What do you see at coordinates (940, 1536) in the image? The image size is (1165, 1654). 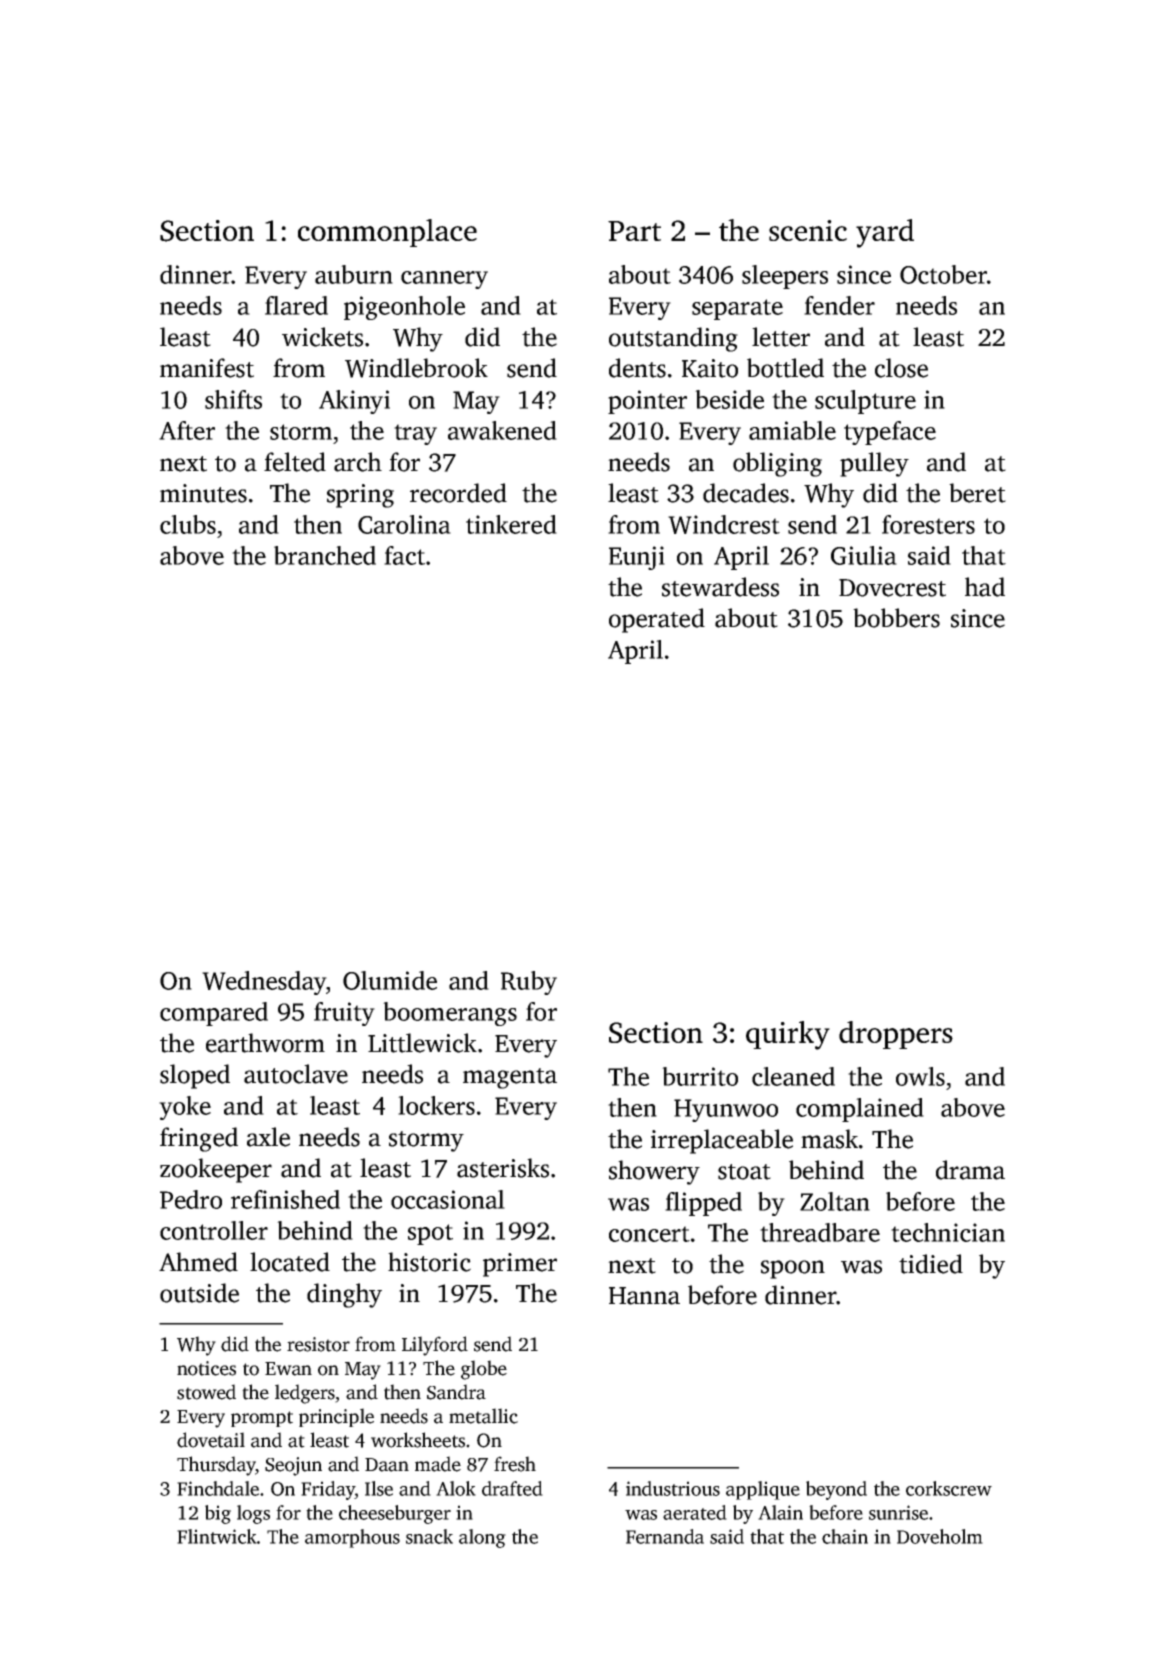 I see `Doveholm` at bounding box center [940, 1536].
